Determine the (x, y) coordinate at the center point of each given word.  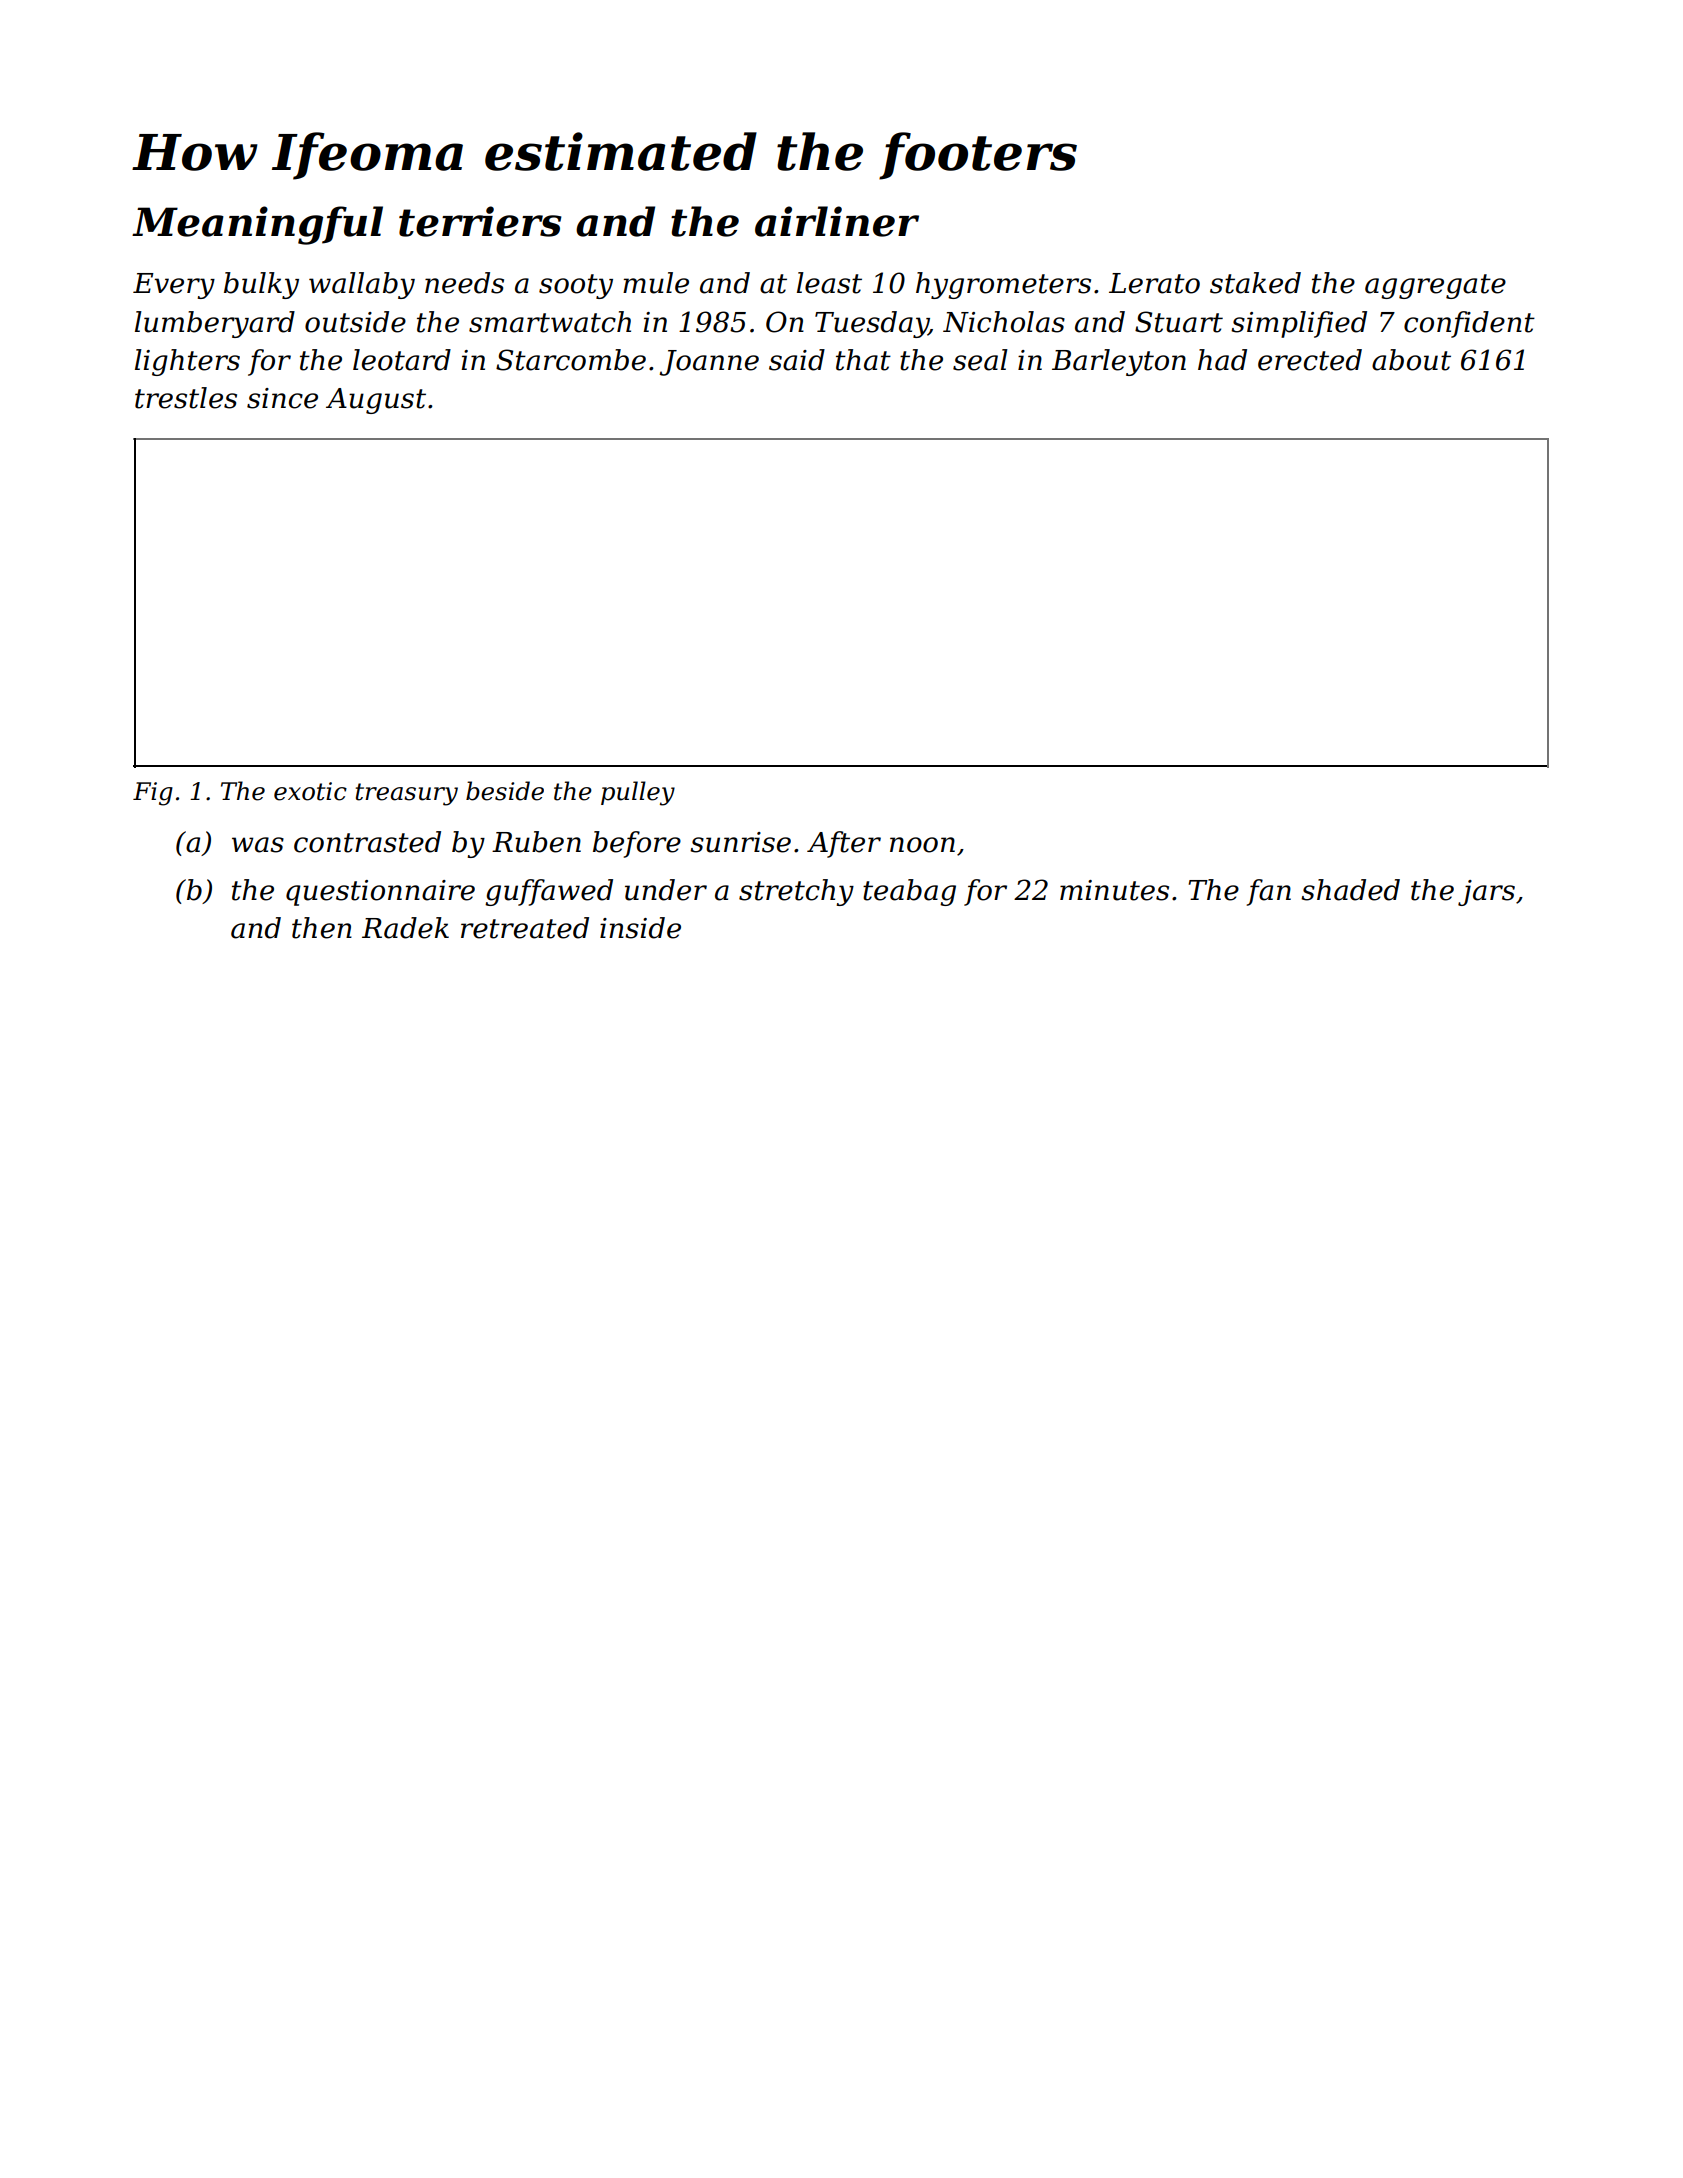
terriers (480, 221)
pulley (638, 793)
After (844, 844)
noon (922, 845)
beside (505, 791)
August (376, 401)
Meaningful (257, 225)
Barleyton (1119, 362)
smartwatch (550, 322)
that (863, 360)
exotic (310, 791)
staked (1255, 283)
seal (980, 360)
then (322, 928)
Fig (153, 794)
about (1411, 360)
